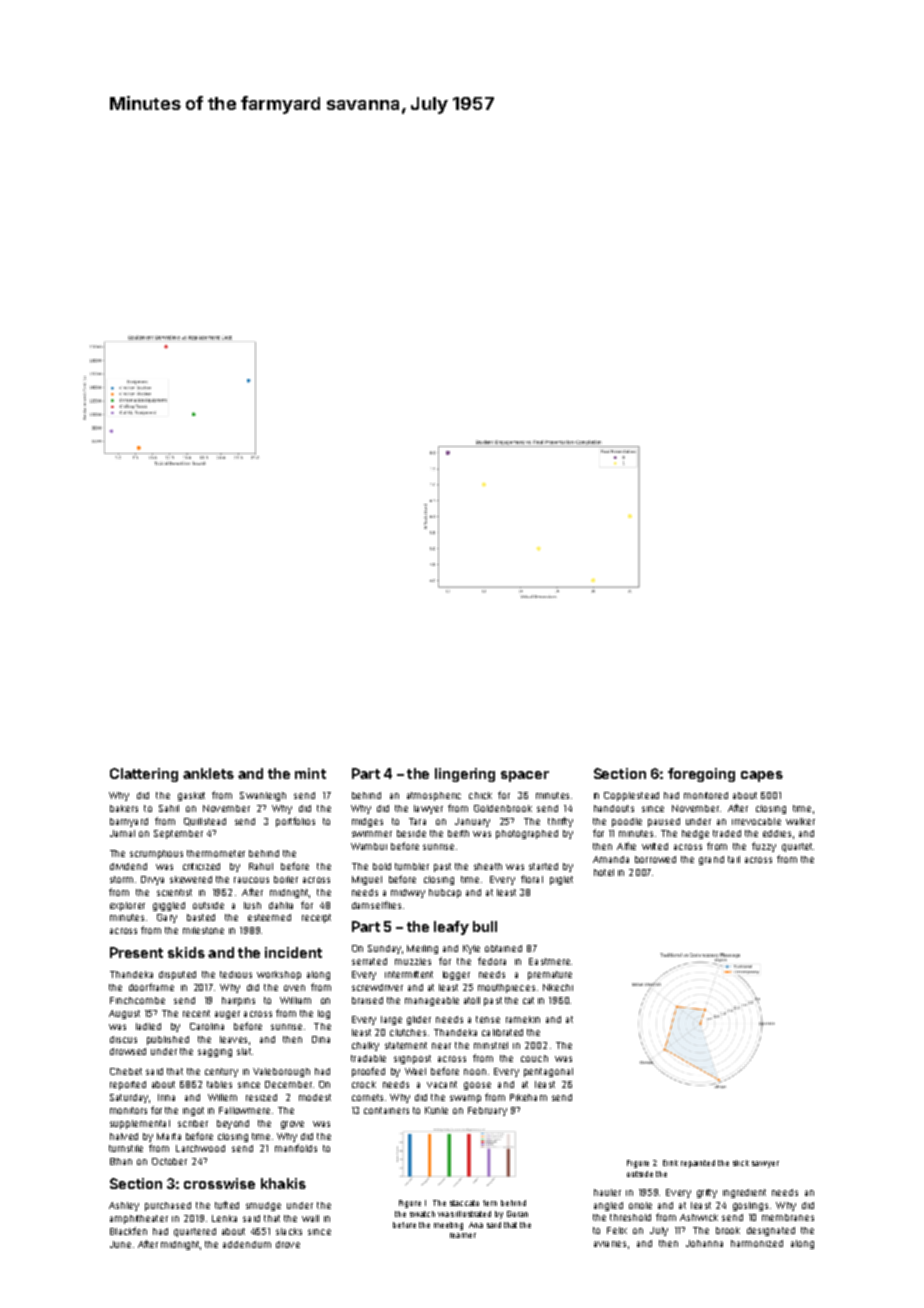 The width and height of the screenshot is (924, 1308). Describe the element at coordinates (534, 1058) in the screenshot. I see `couch` at that location.
